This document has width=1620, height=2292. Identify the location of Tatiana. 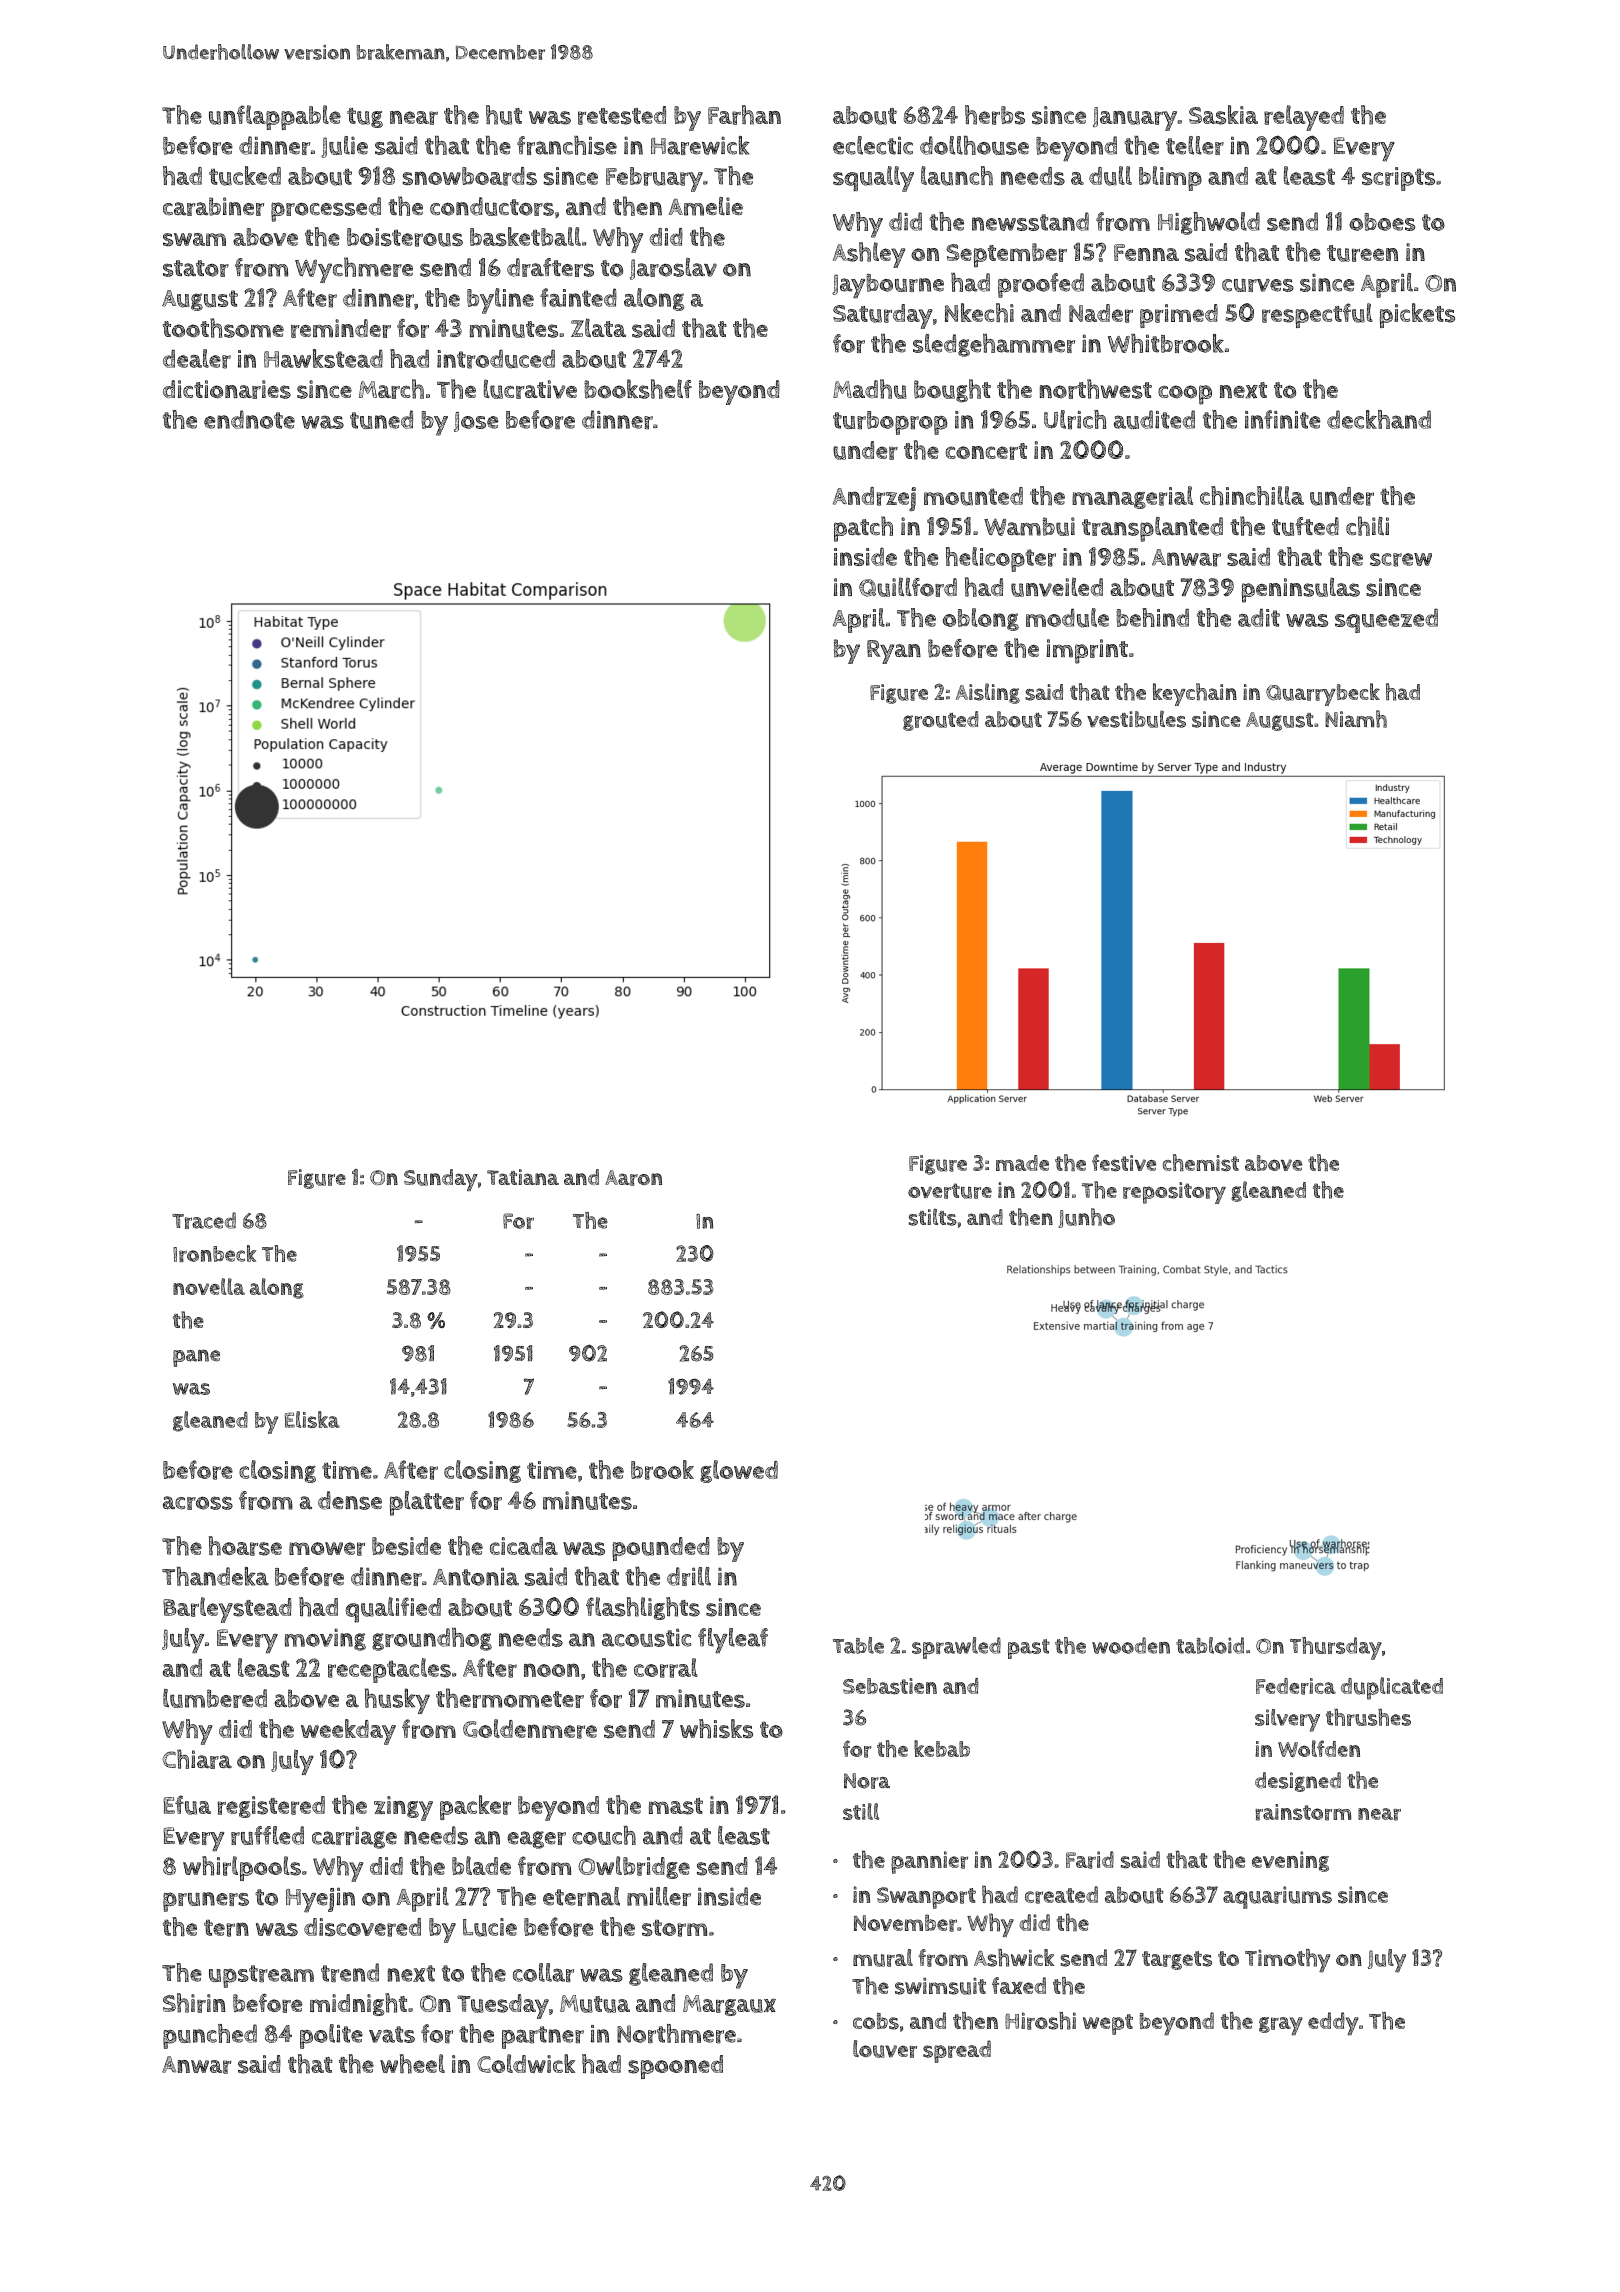
(523, 1177).
